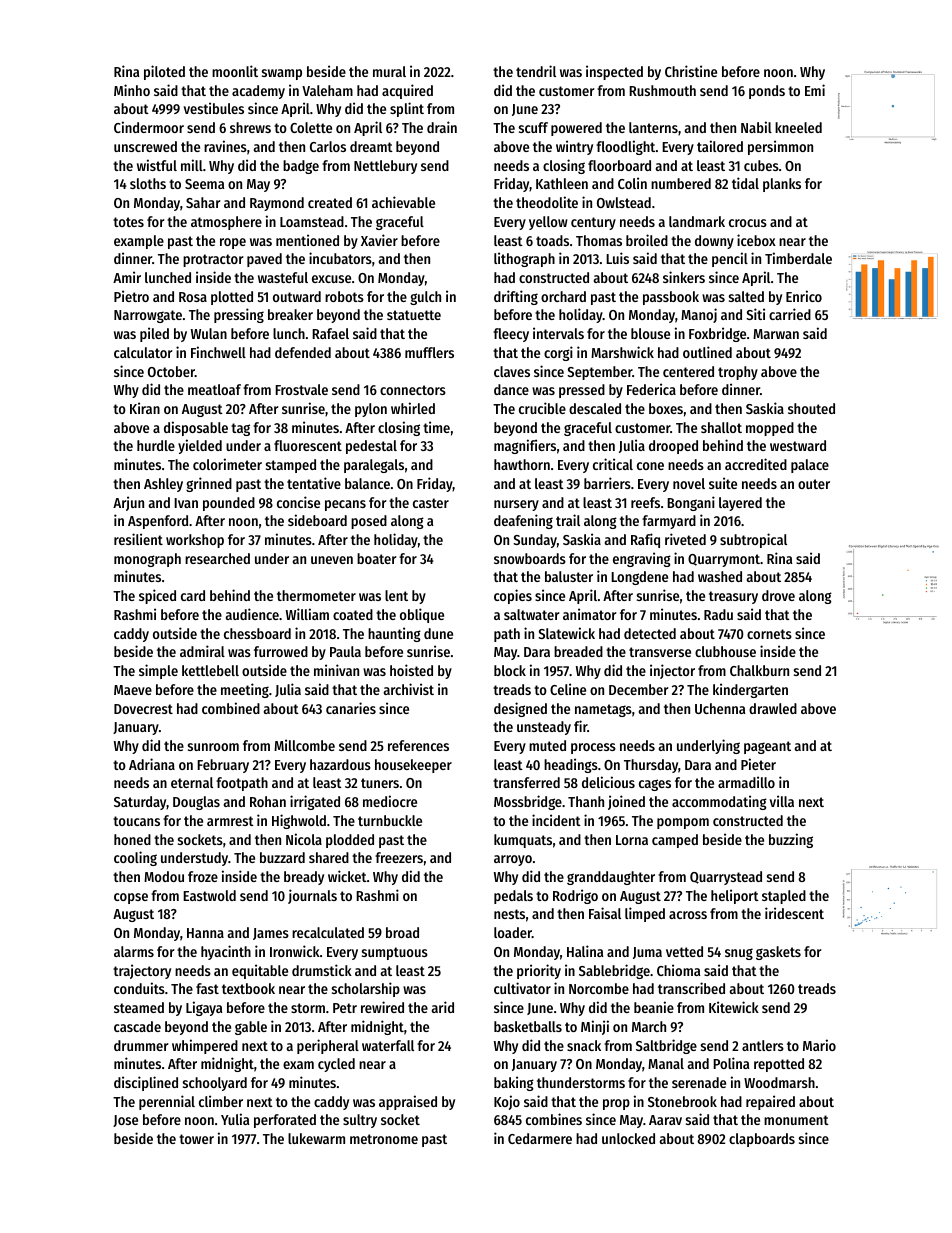 This screenshot has width=952, height=1233. I want to click on academy, so click(258, 92).
